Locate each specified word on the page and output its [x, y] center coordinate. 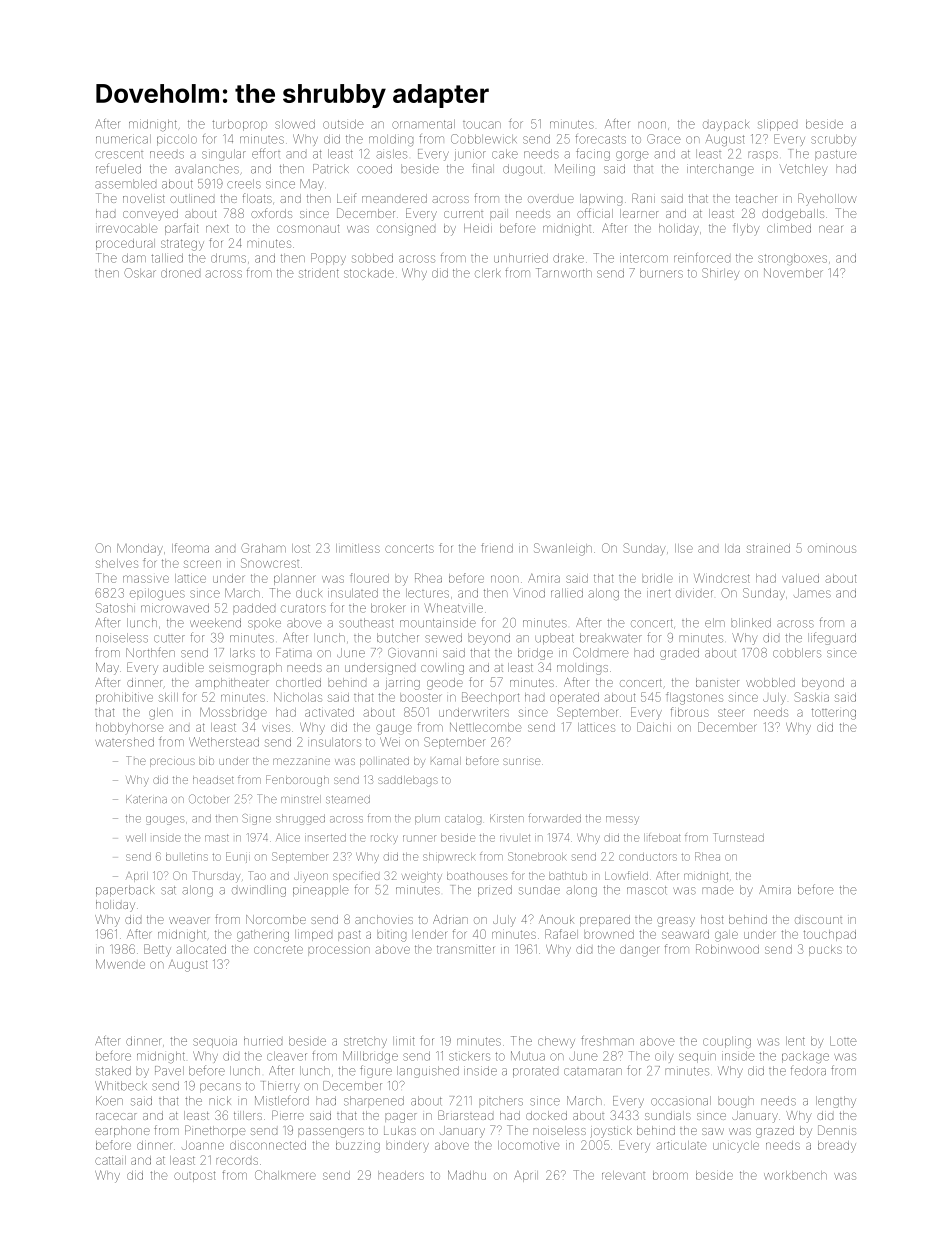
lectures [427, 593]
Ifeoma [190, 548]
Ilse [684, 548]
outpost [194, 1176]
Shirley [720, 274]
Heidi [478, 228]
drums [228, 258]
